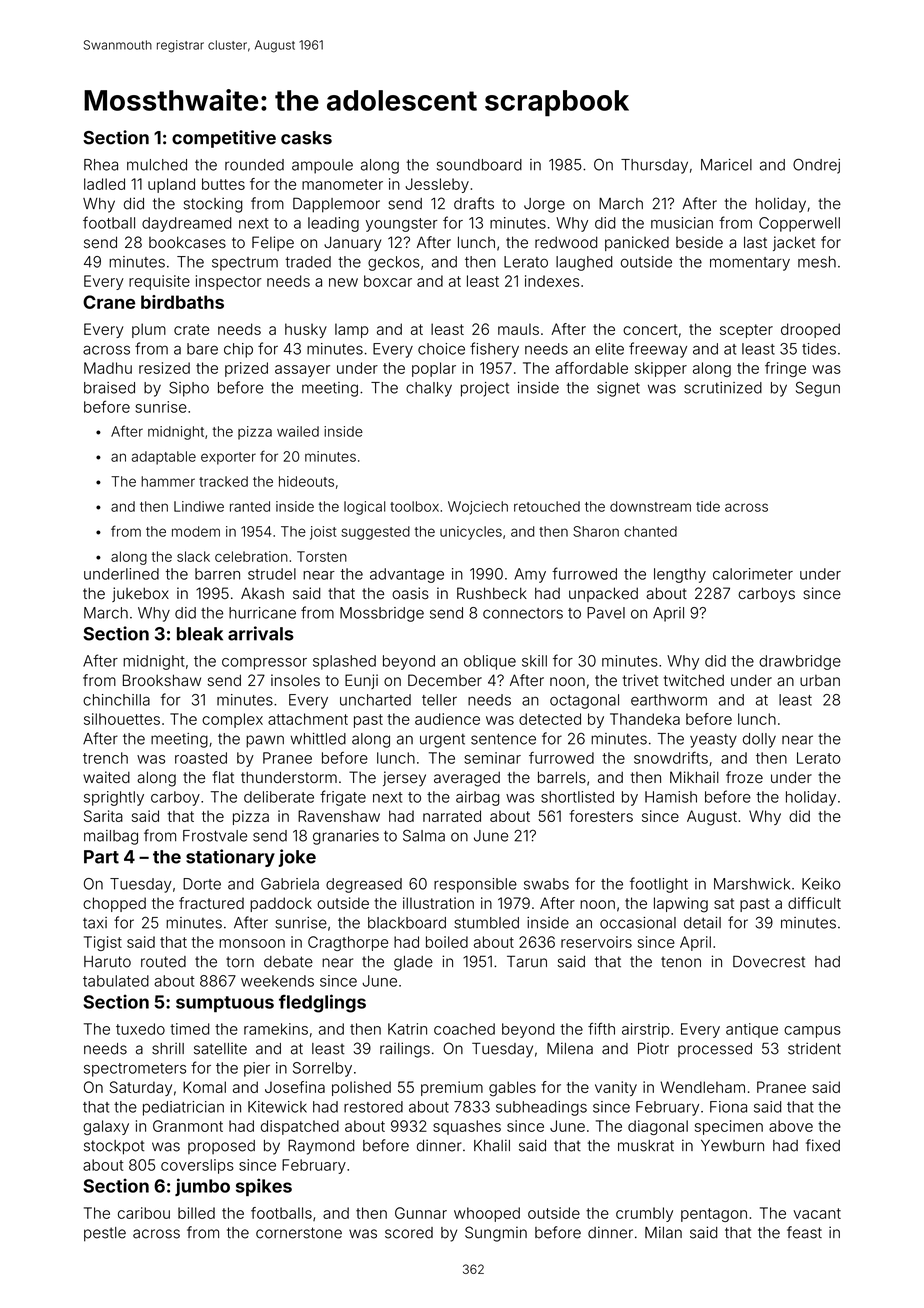  Describe the element at coordinates (299, 1233) in the image. I see `cornerstone` at that location.
